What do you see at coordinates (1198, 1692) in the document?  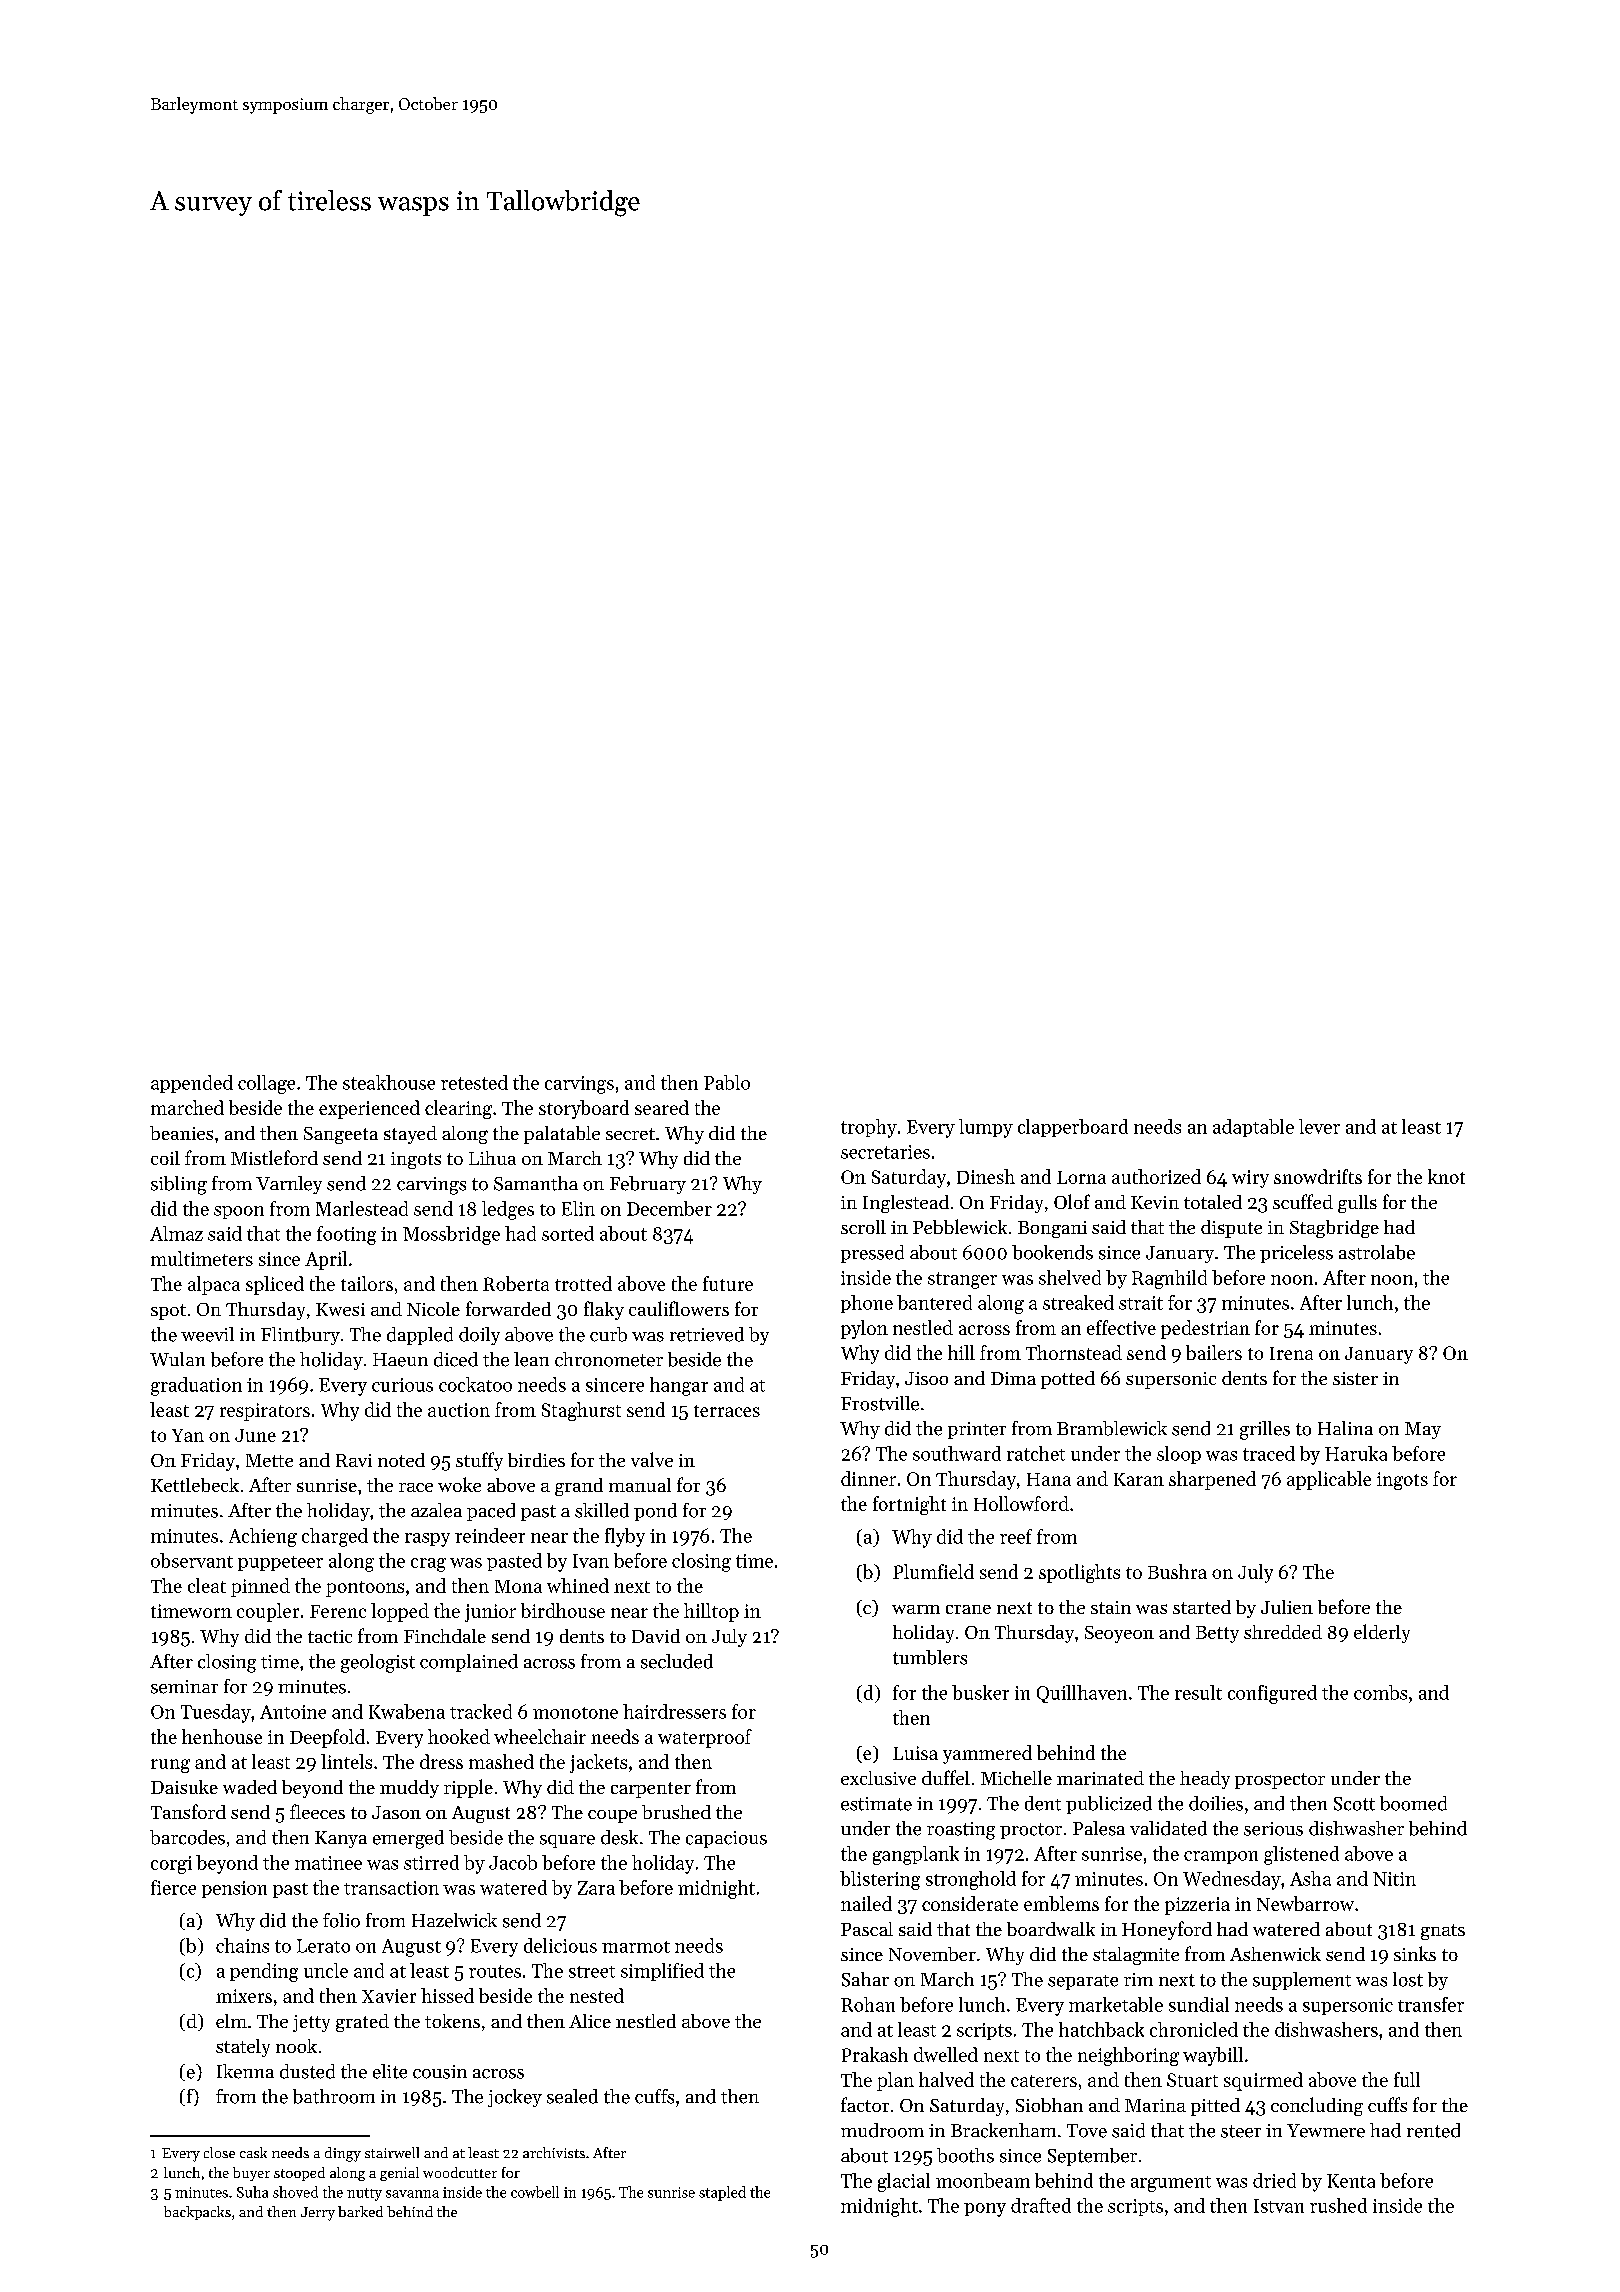 I see `result` at bounding box center [1198, 1692].
